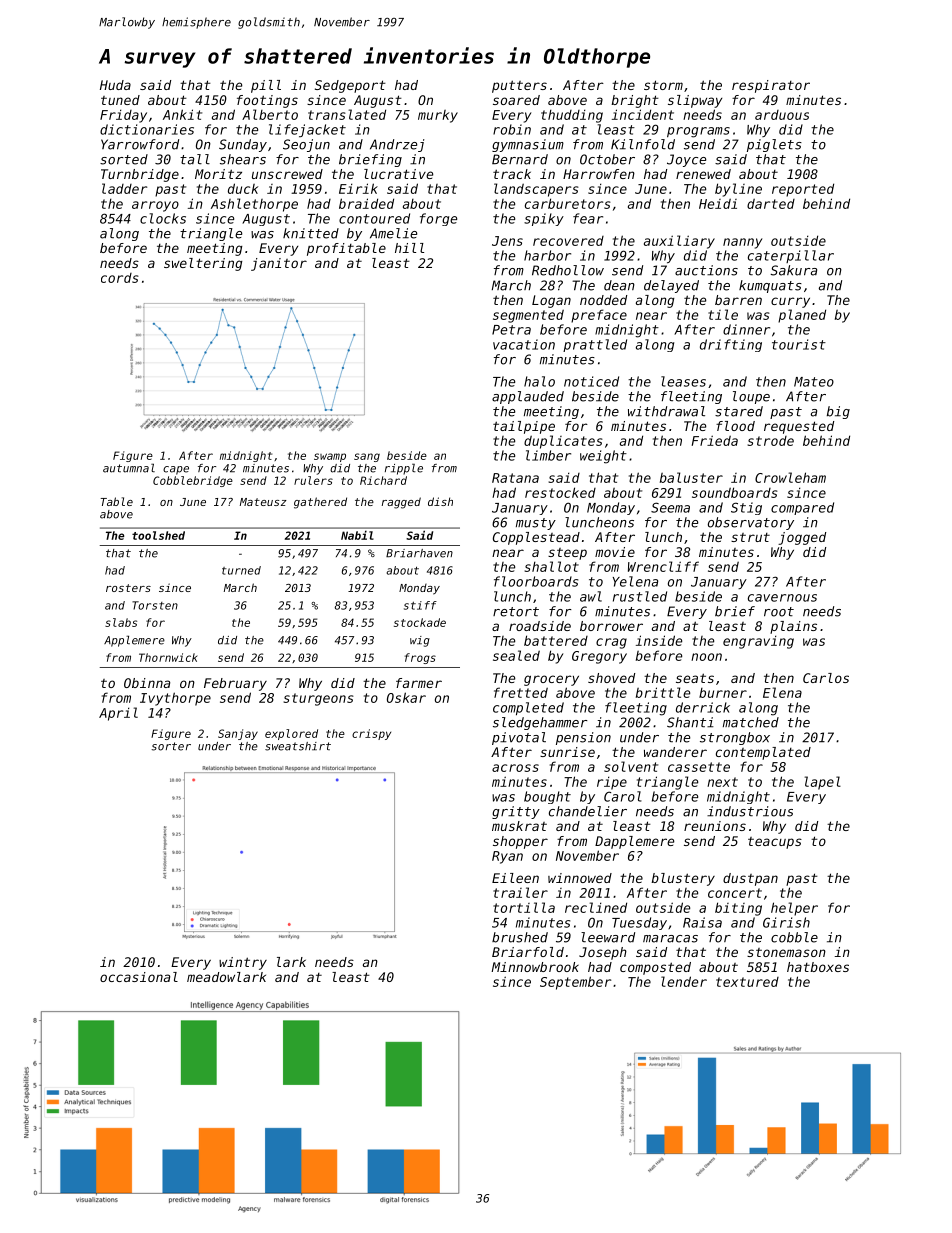  Describe the element at coordinates (771, 86) in the document. I see `respirator` at that location.
